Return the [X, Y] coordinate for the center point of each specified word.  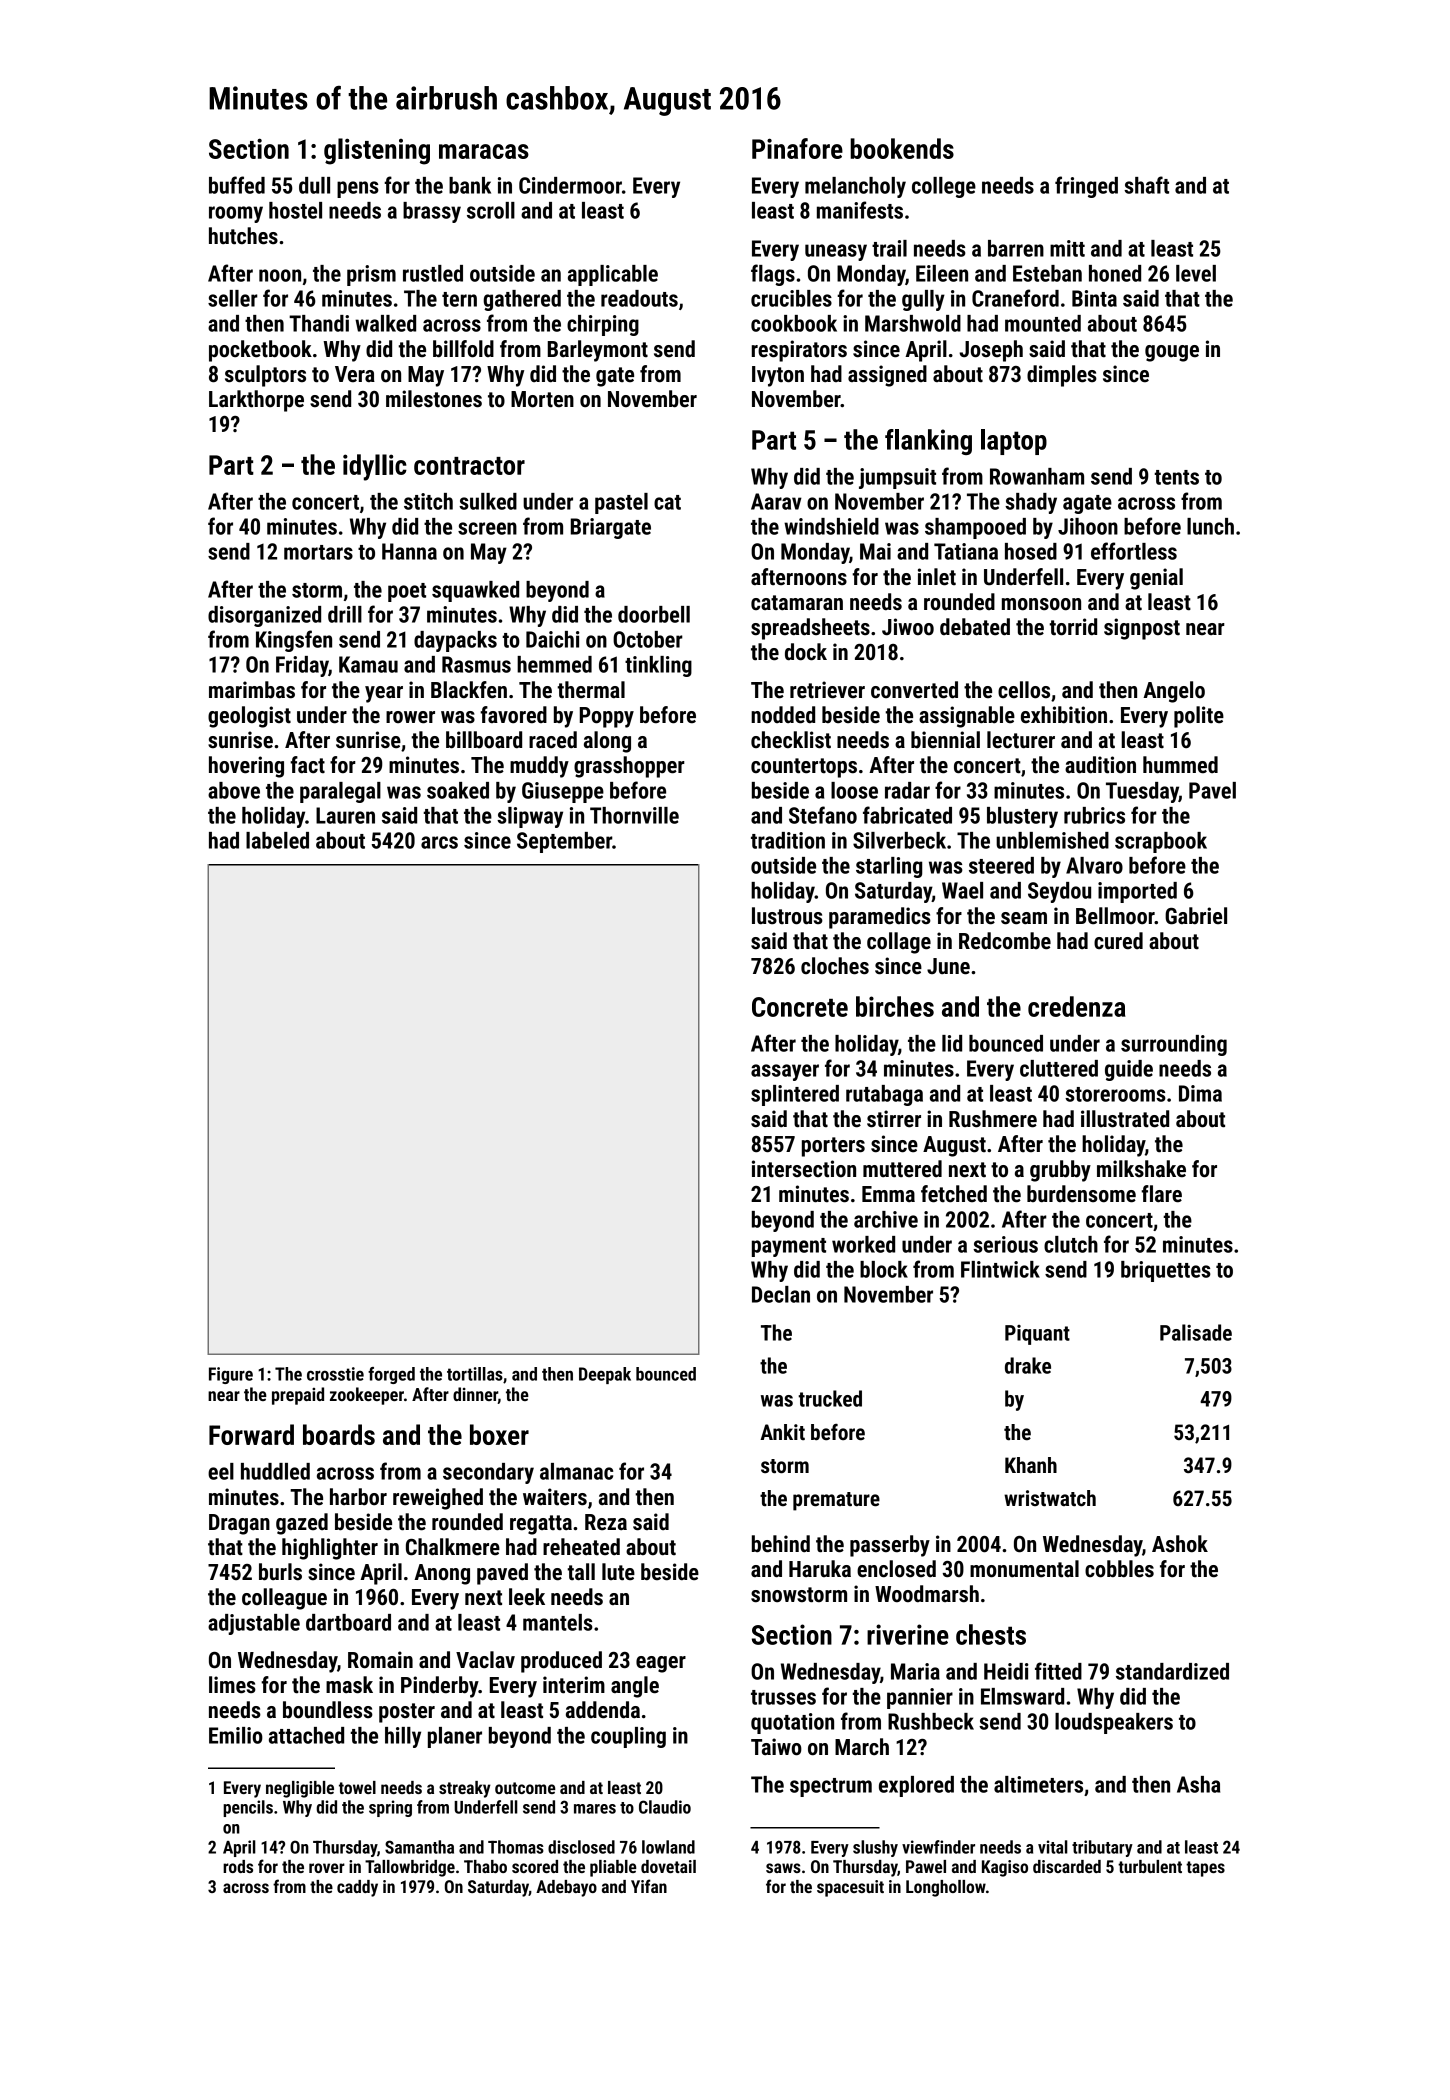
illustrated [1125, 1119]
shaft [1146, 185]
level [1196, 273]
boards [339, 1434]
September [564, 842]
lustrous [787, 916]
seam [1024, 918]
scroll [491, 210]
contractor [469, 466]
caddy [357, 1888]
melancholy [855, 187]
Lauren [345, 815]
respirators [799, 351]
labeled [277, 840]
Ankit [782, 1432]
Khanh [1031, 1465]
